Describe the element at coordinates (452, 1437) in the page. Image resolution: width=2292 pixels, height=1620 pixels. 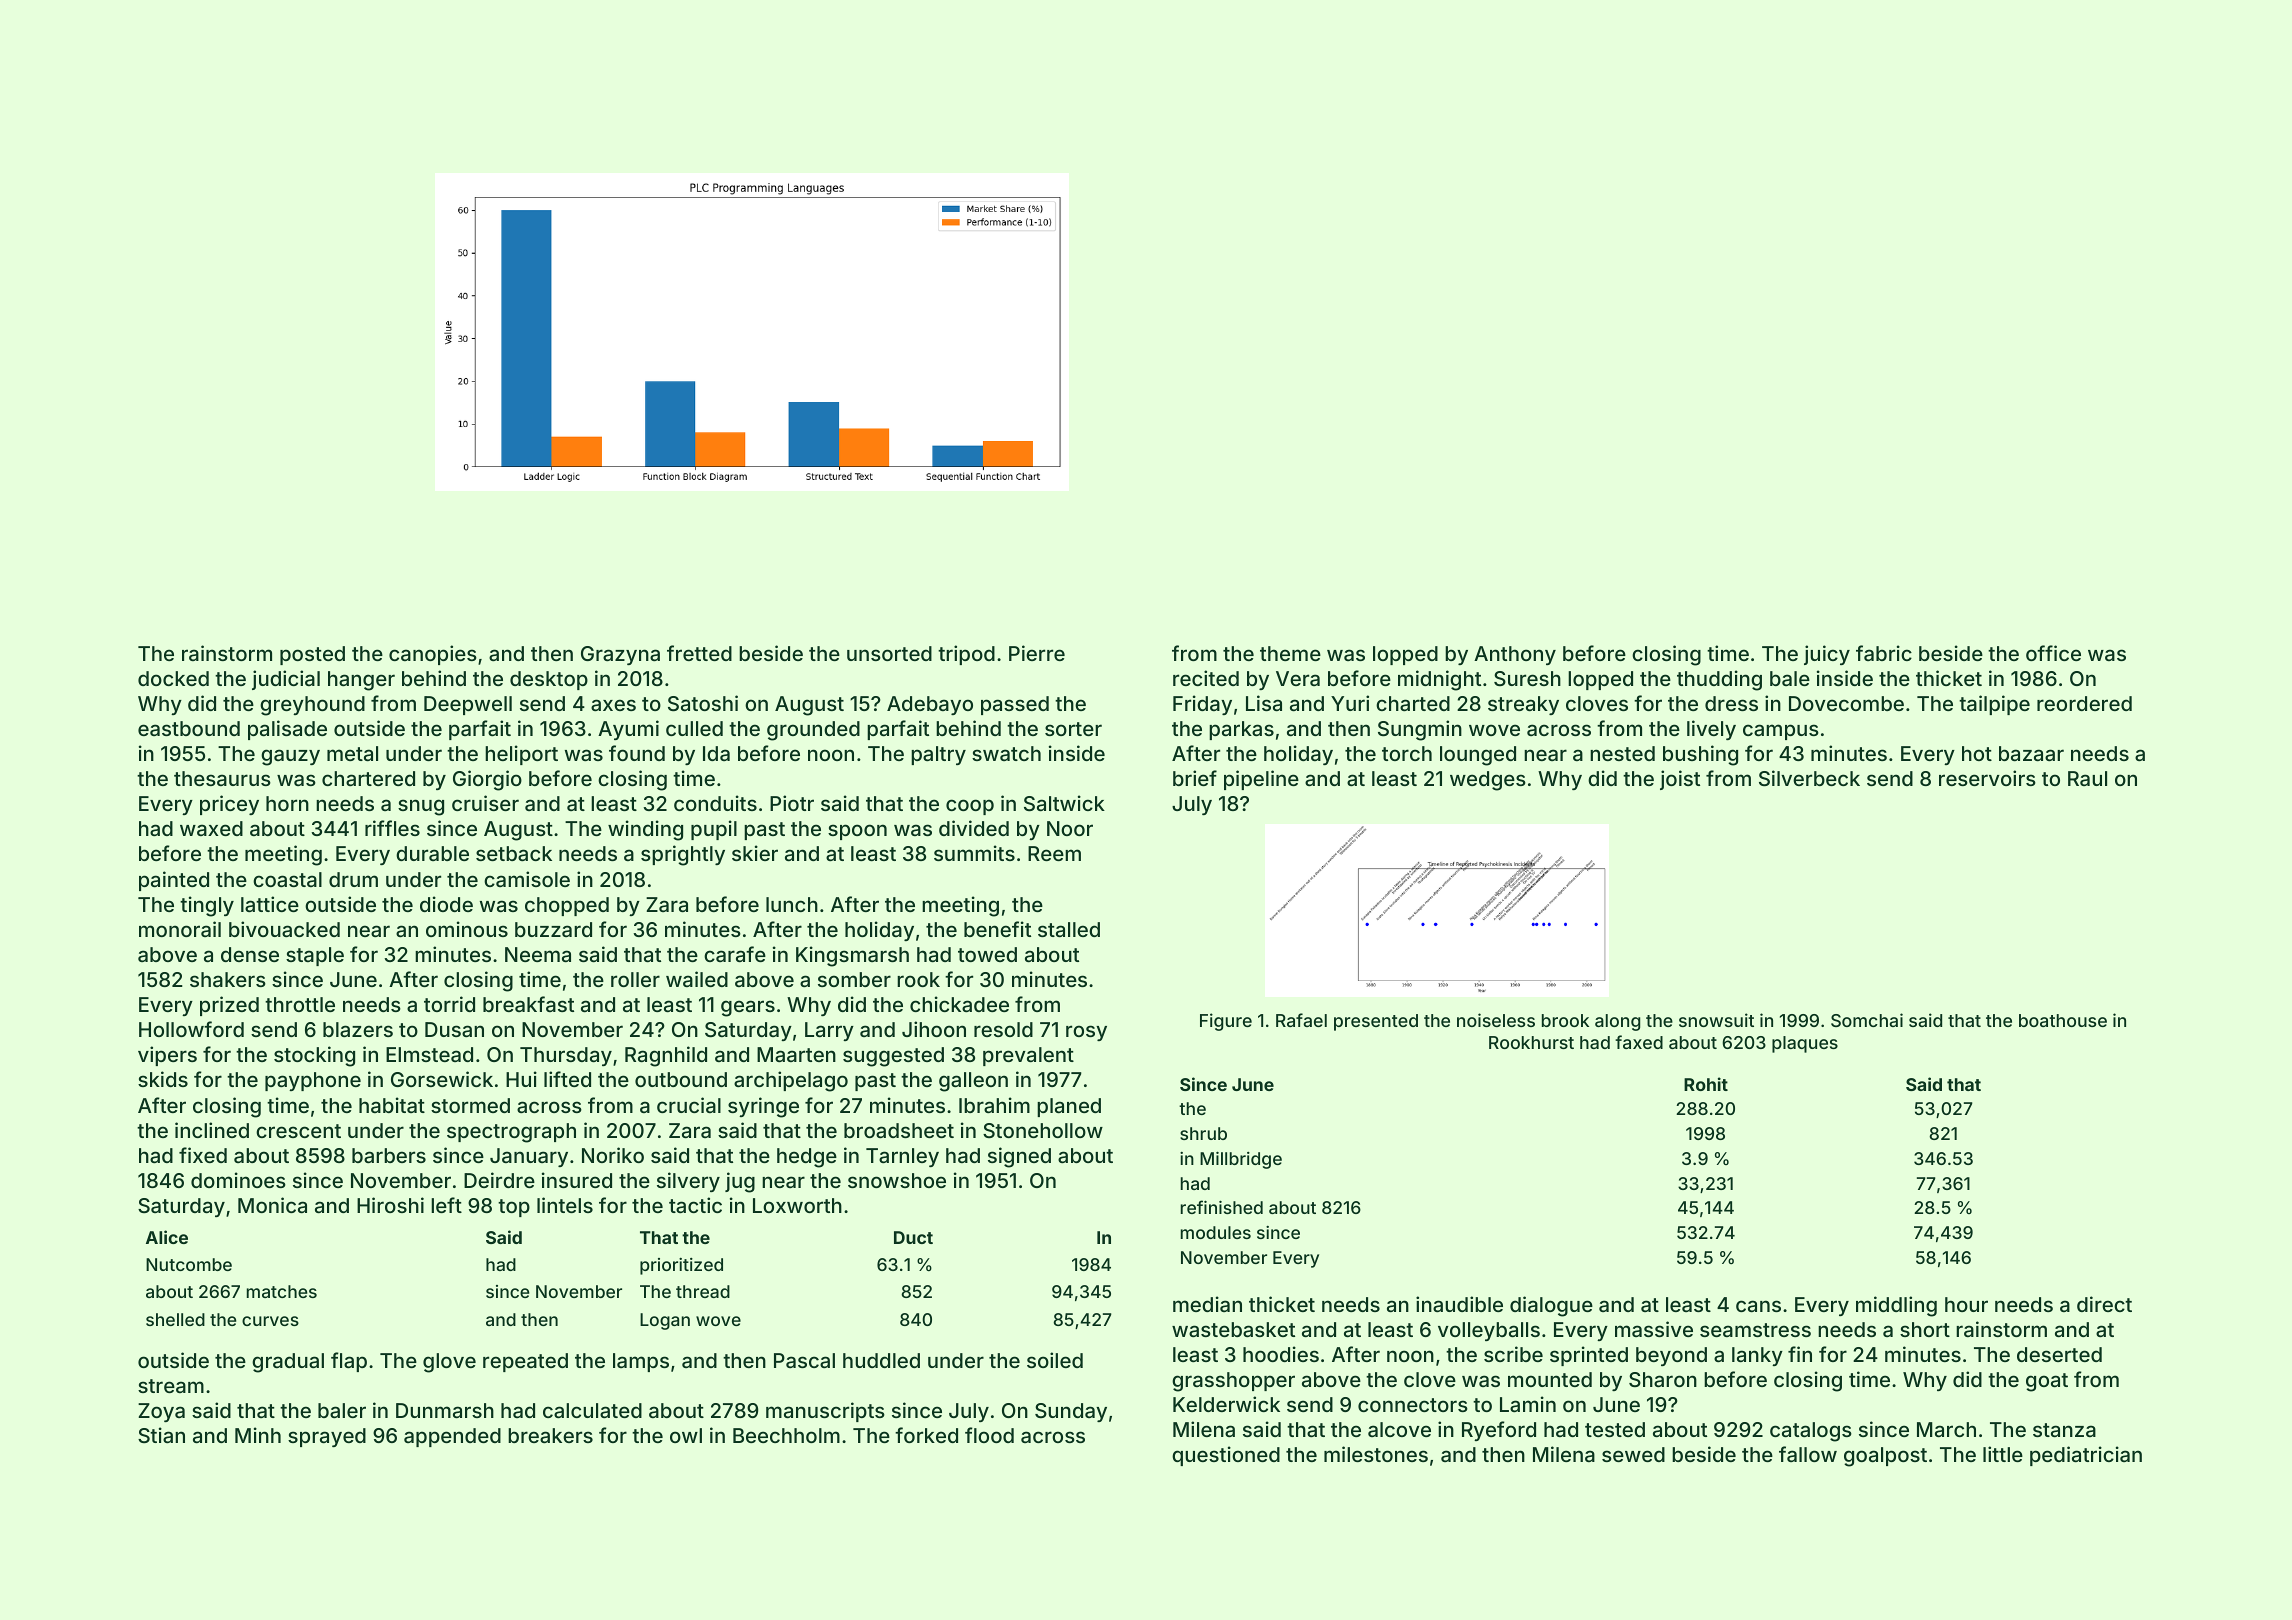
I see `appended` at that location.
